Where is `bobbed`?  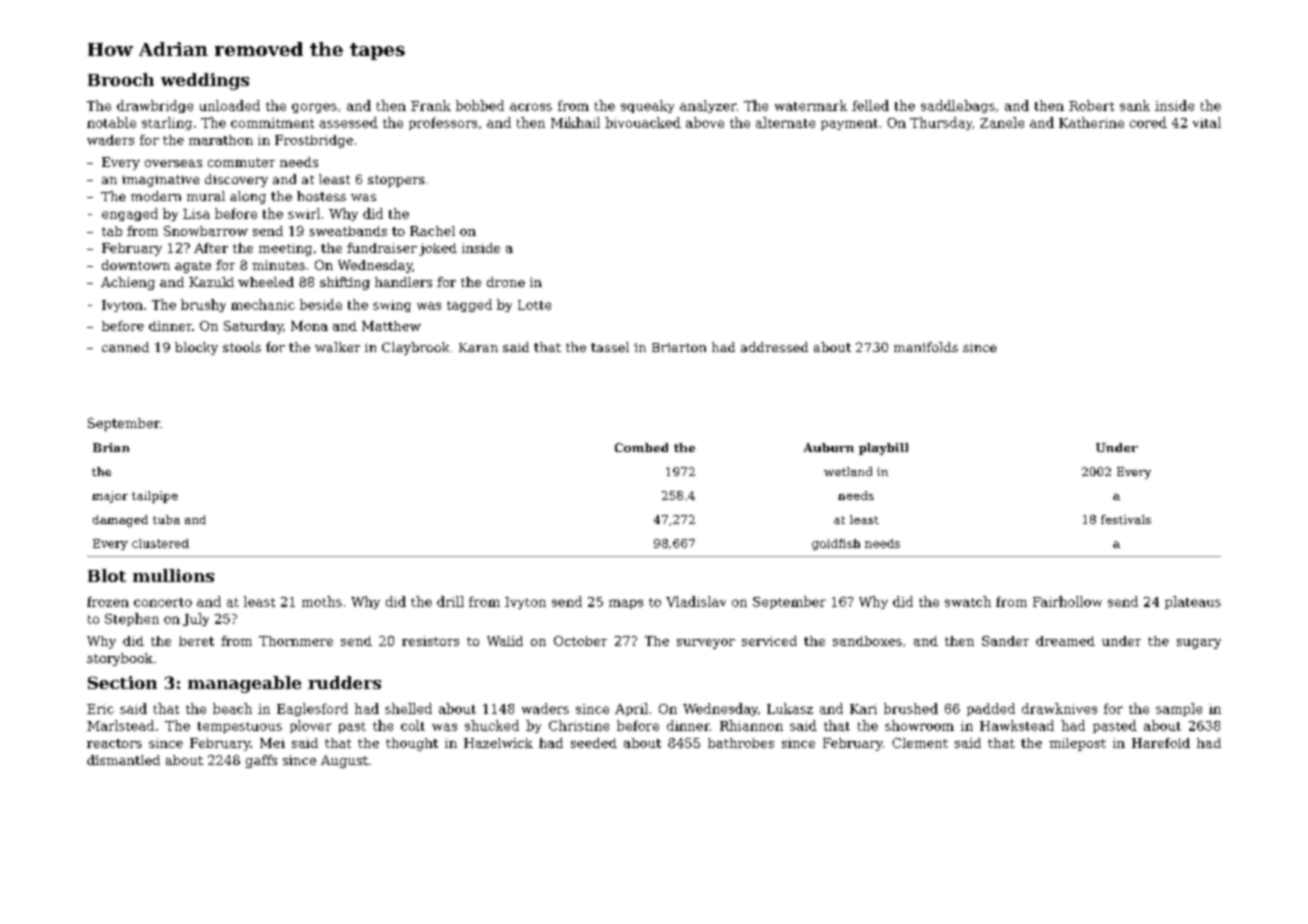
bobbed is located at coordinates (480, 105).
